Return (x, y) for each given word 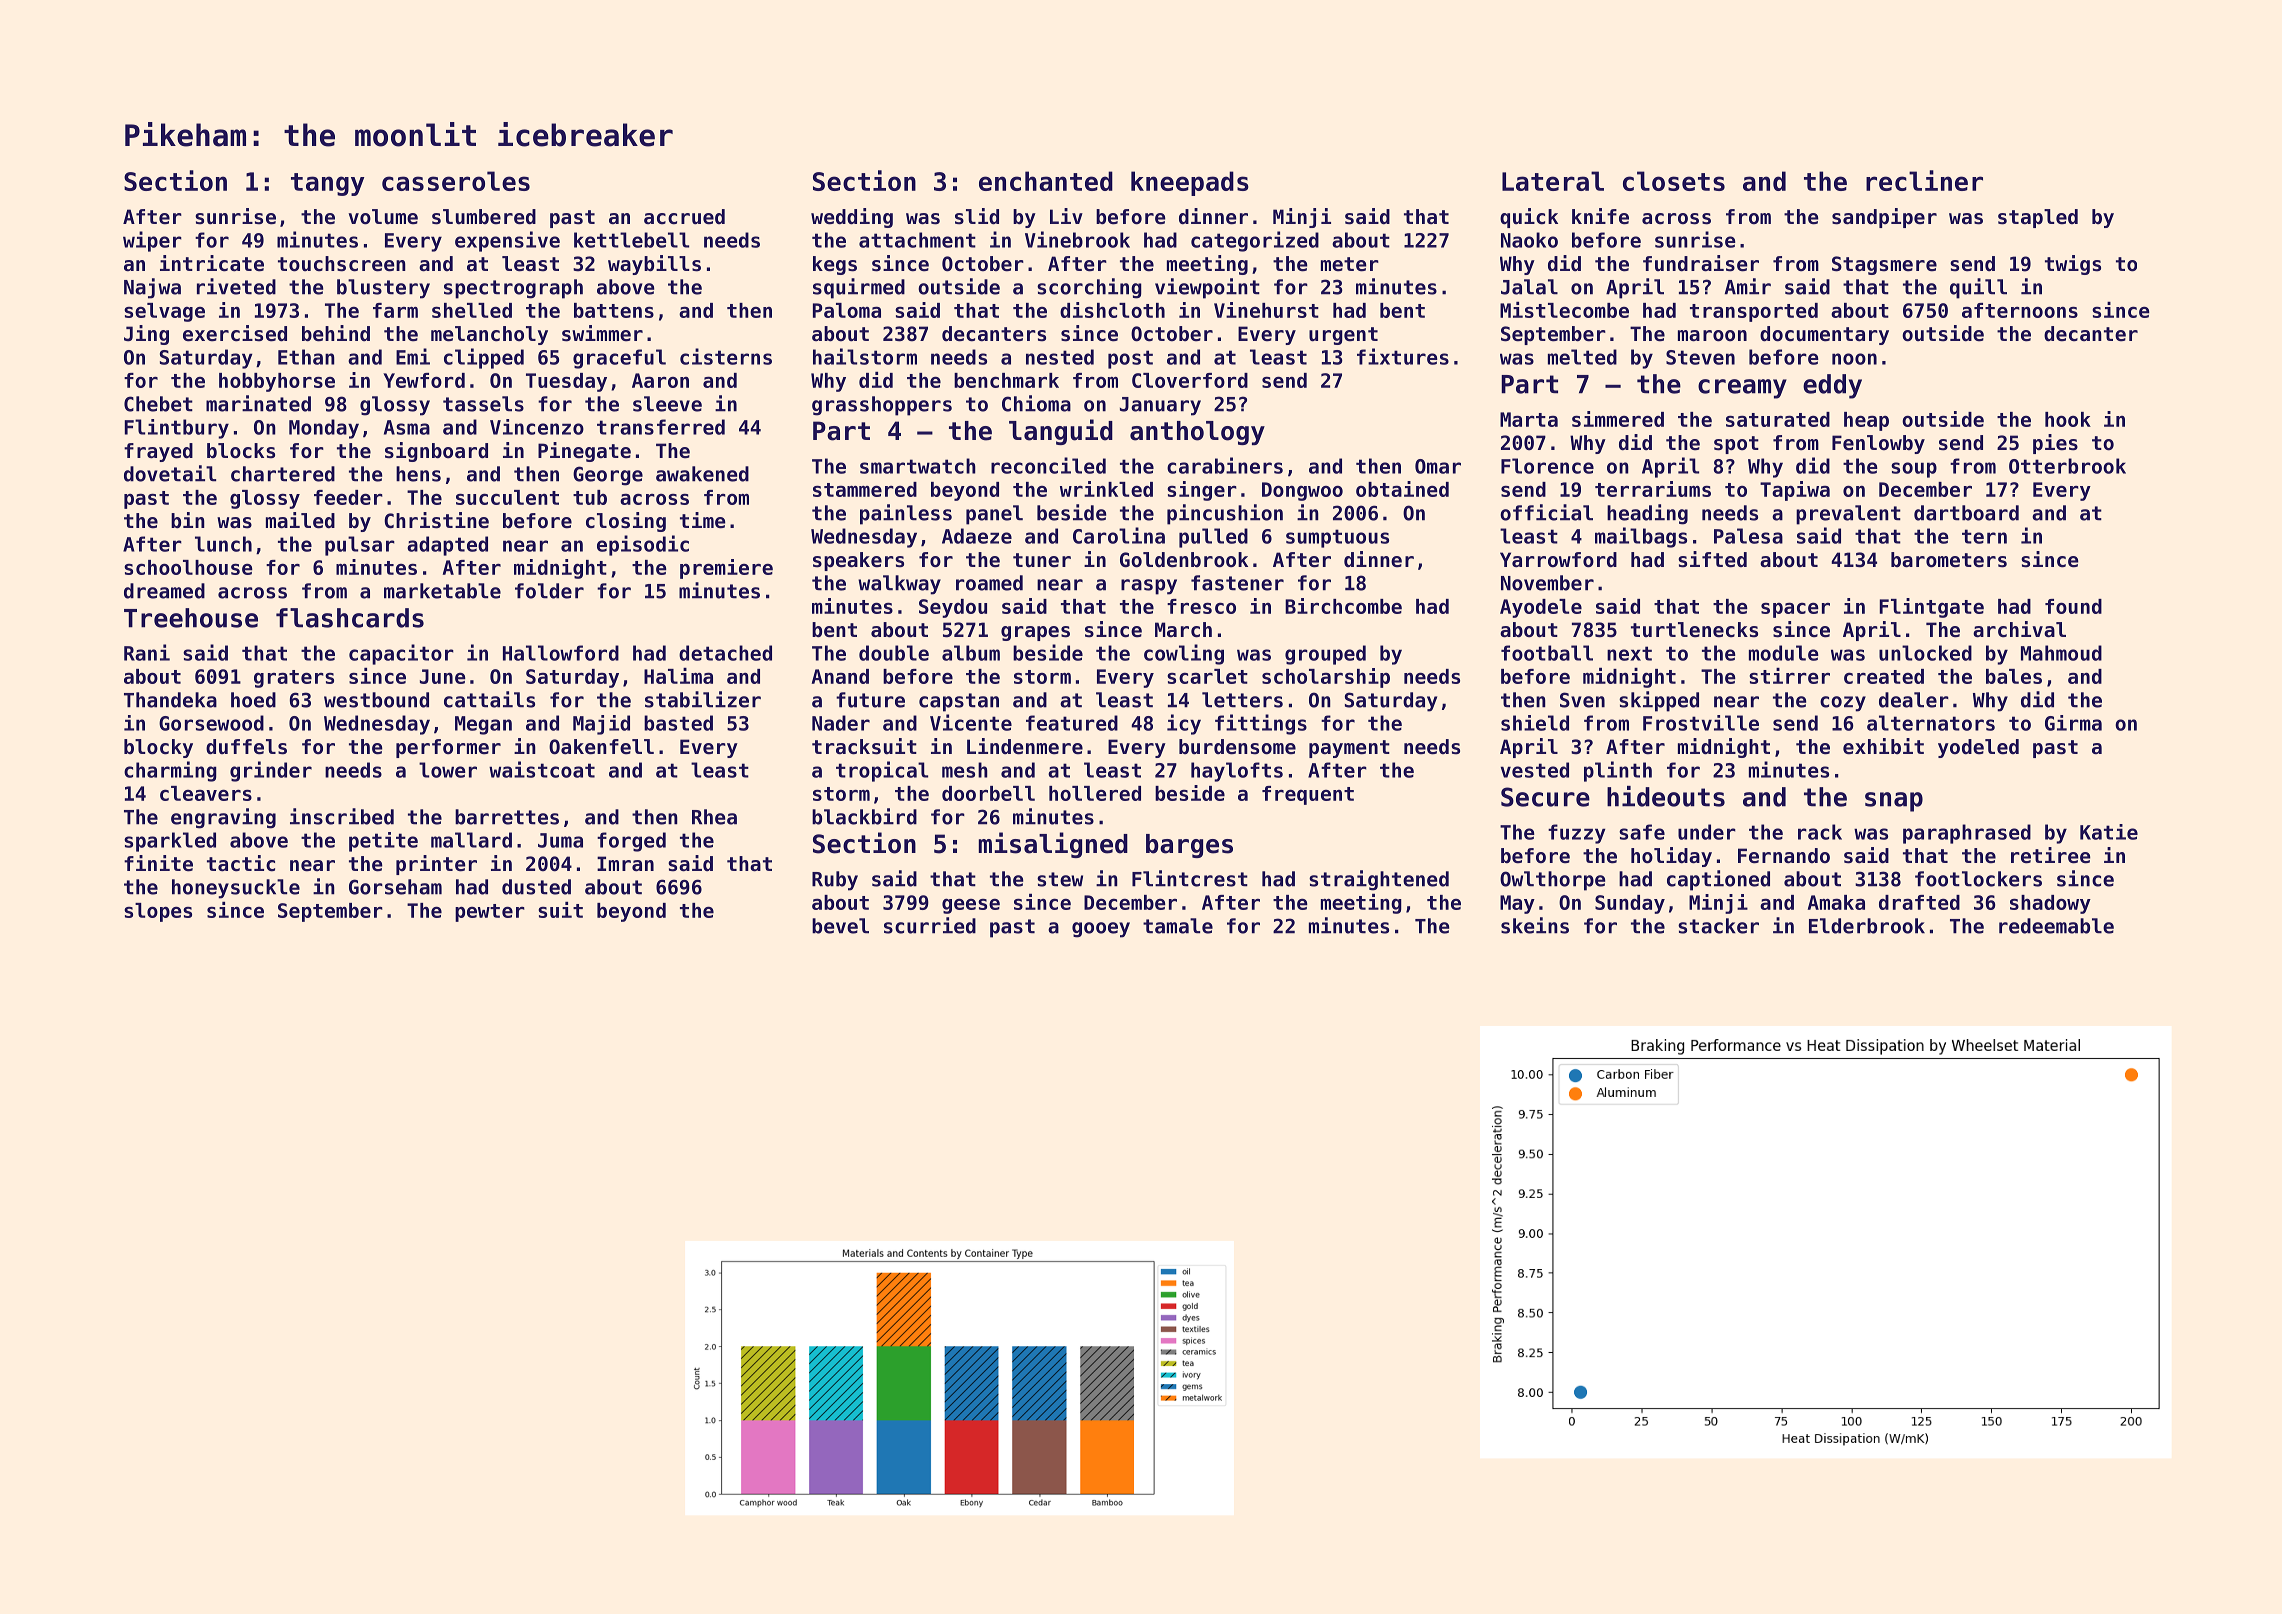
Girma (2073, 723)
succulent (507, 497)
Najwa (152, 288)
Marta (1529, 419)
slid (977, 216)
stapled (2038, 218)
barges (1189, 846)
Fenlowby (1878, 444)
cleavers (206, 793)
